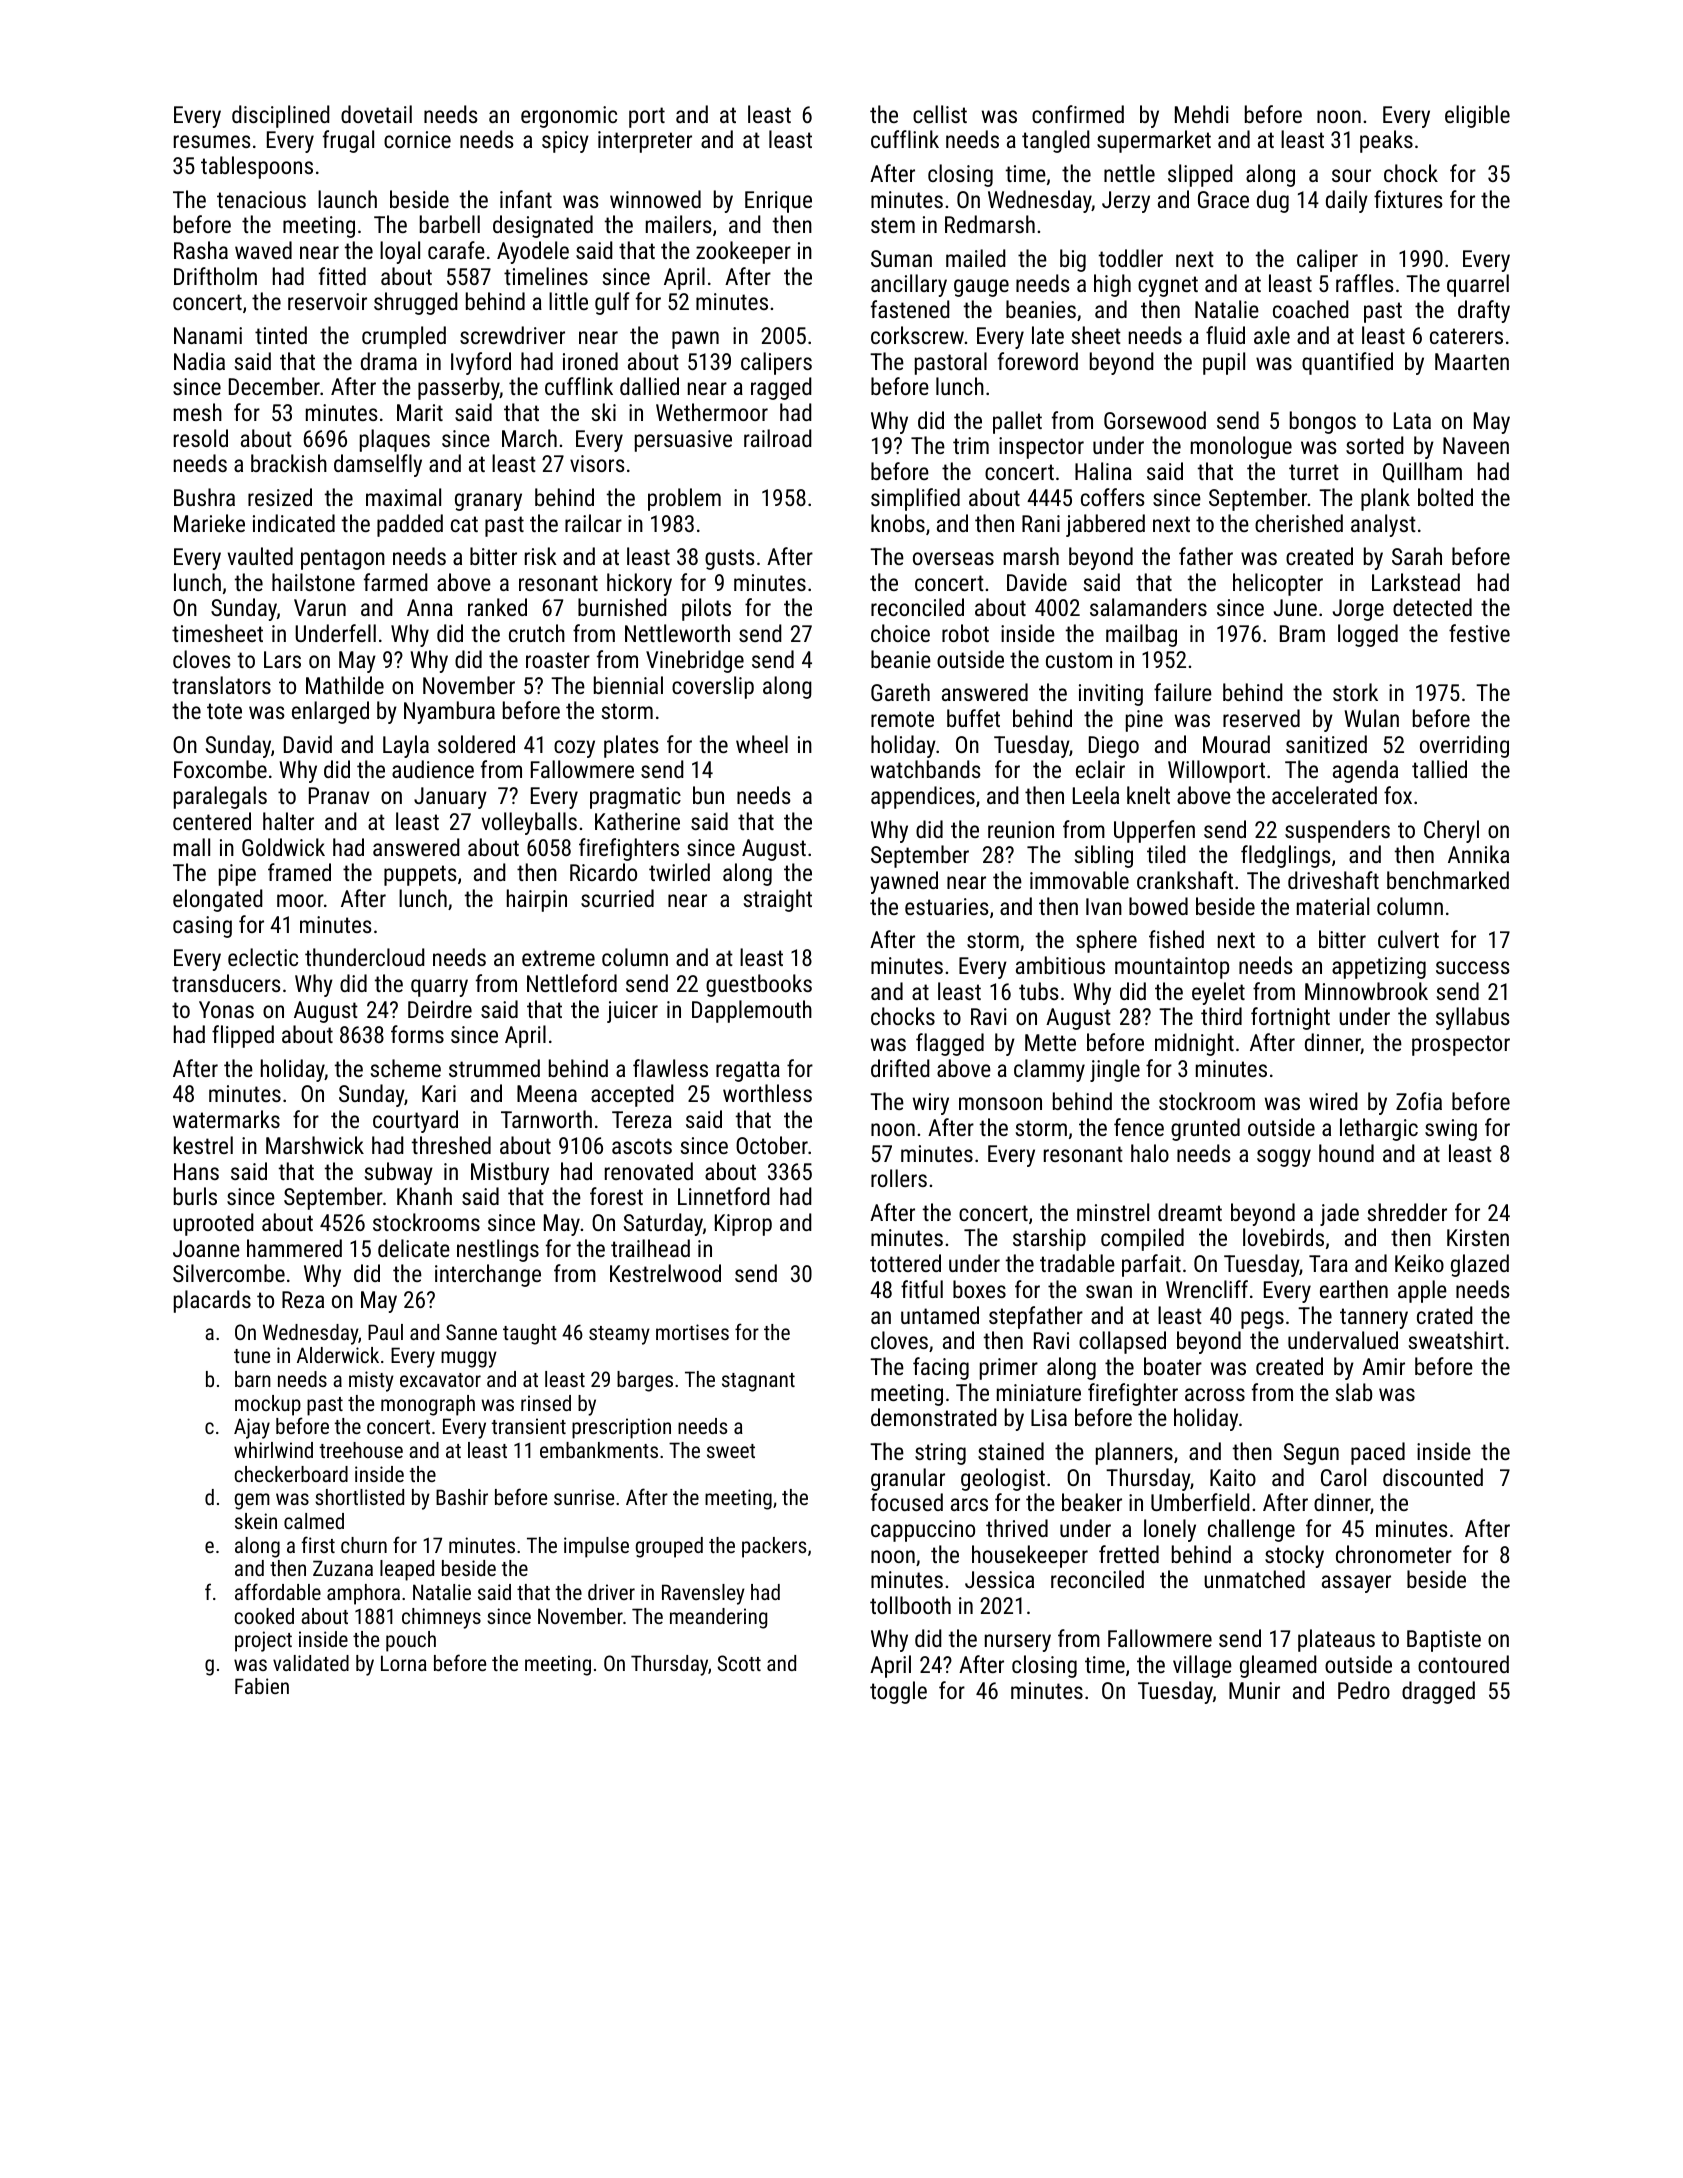  What do you see at coordinates (637, 821) in the screenshot?
I see `Katherine` at bounding box center [637, 821].
